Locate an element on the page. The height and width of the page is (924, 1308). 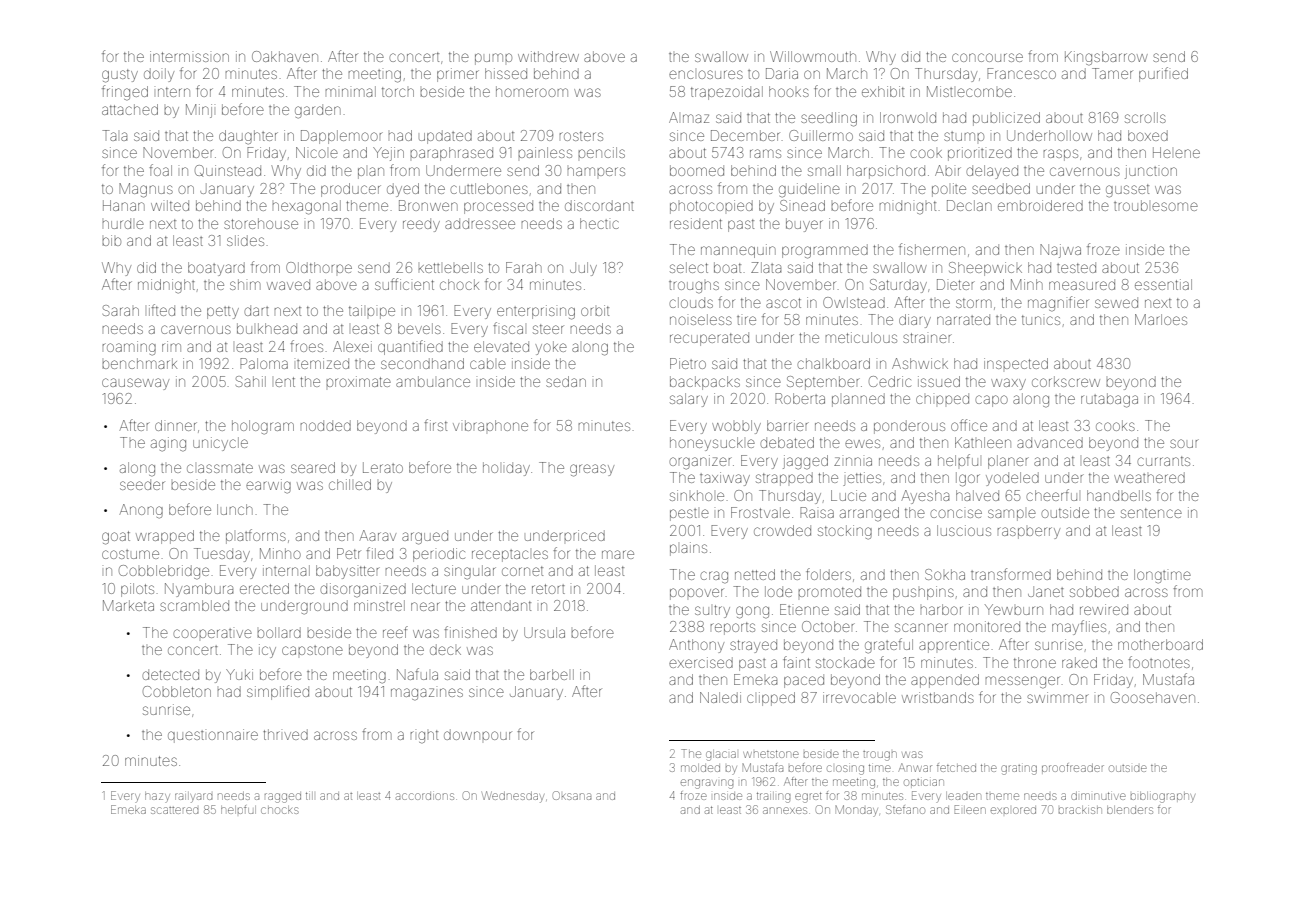
shim is located at coordinates (245, 284).
